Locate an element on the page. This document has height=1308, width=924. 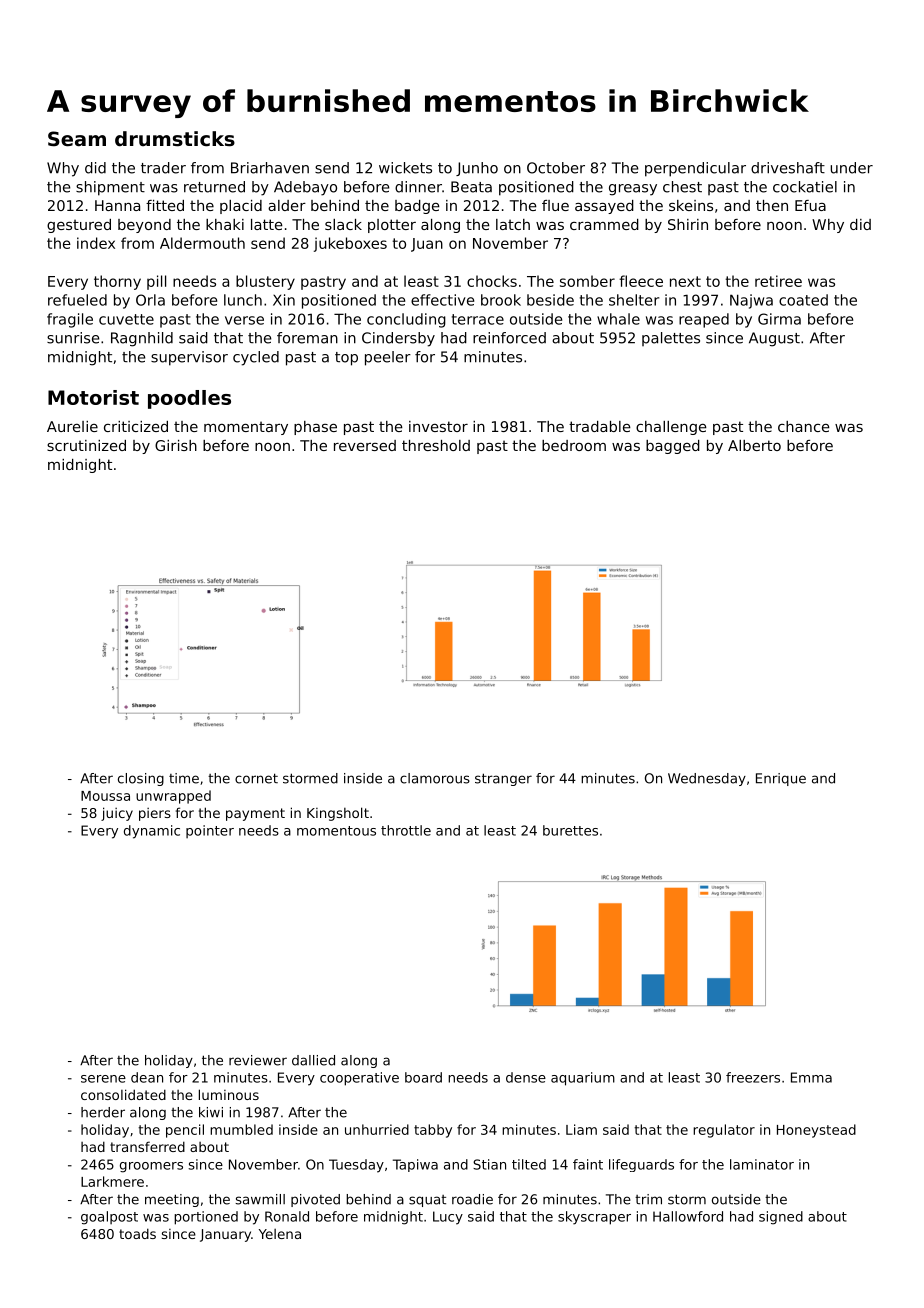
Junho is located at coordinates (477, 169).
